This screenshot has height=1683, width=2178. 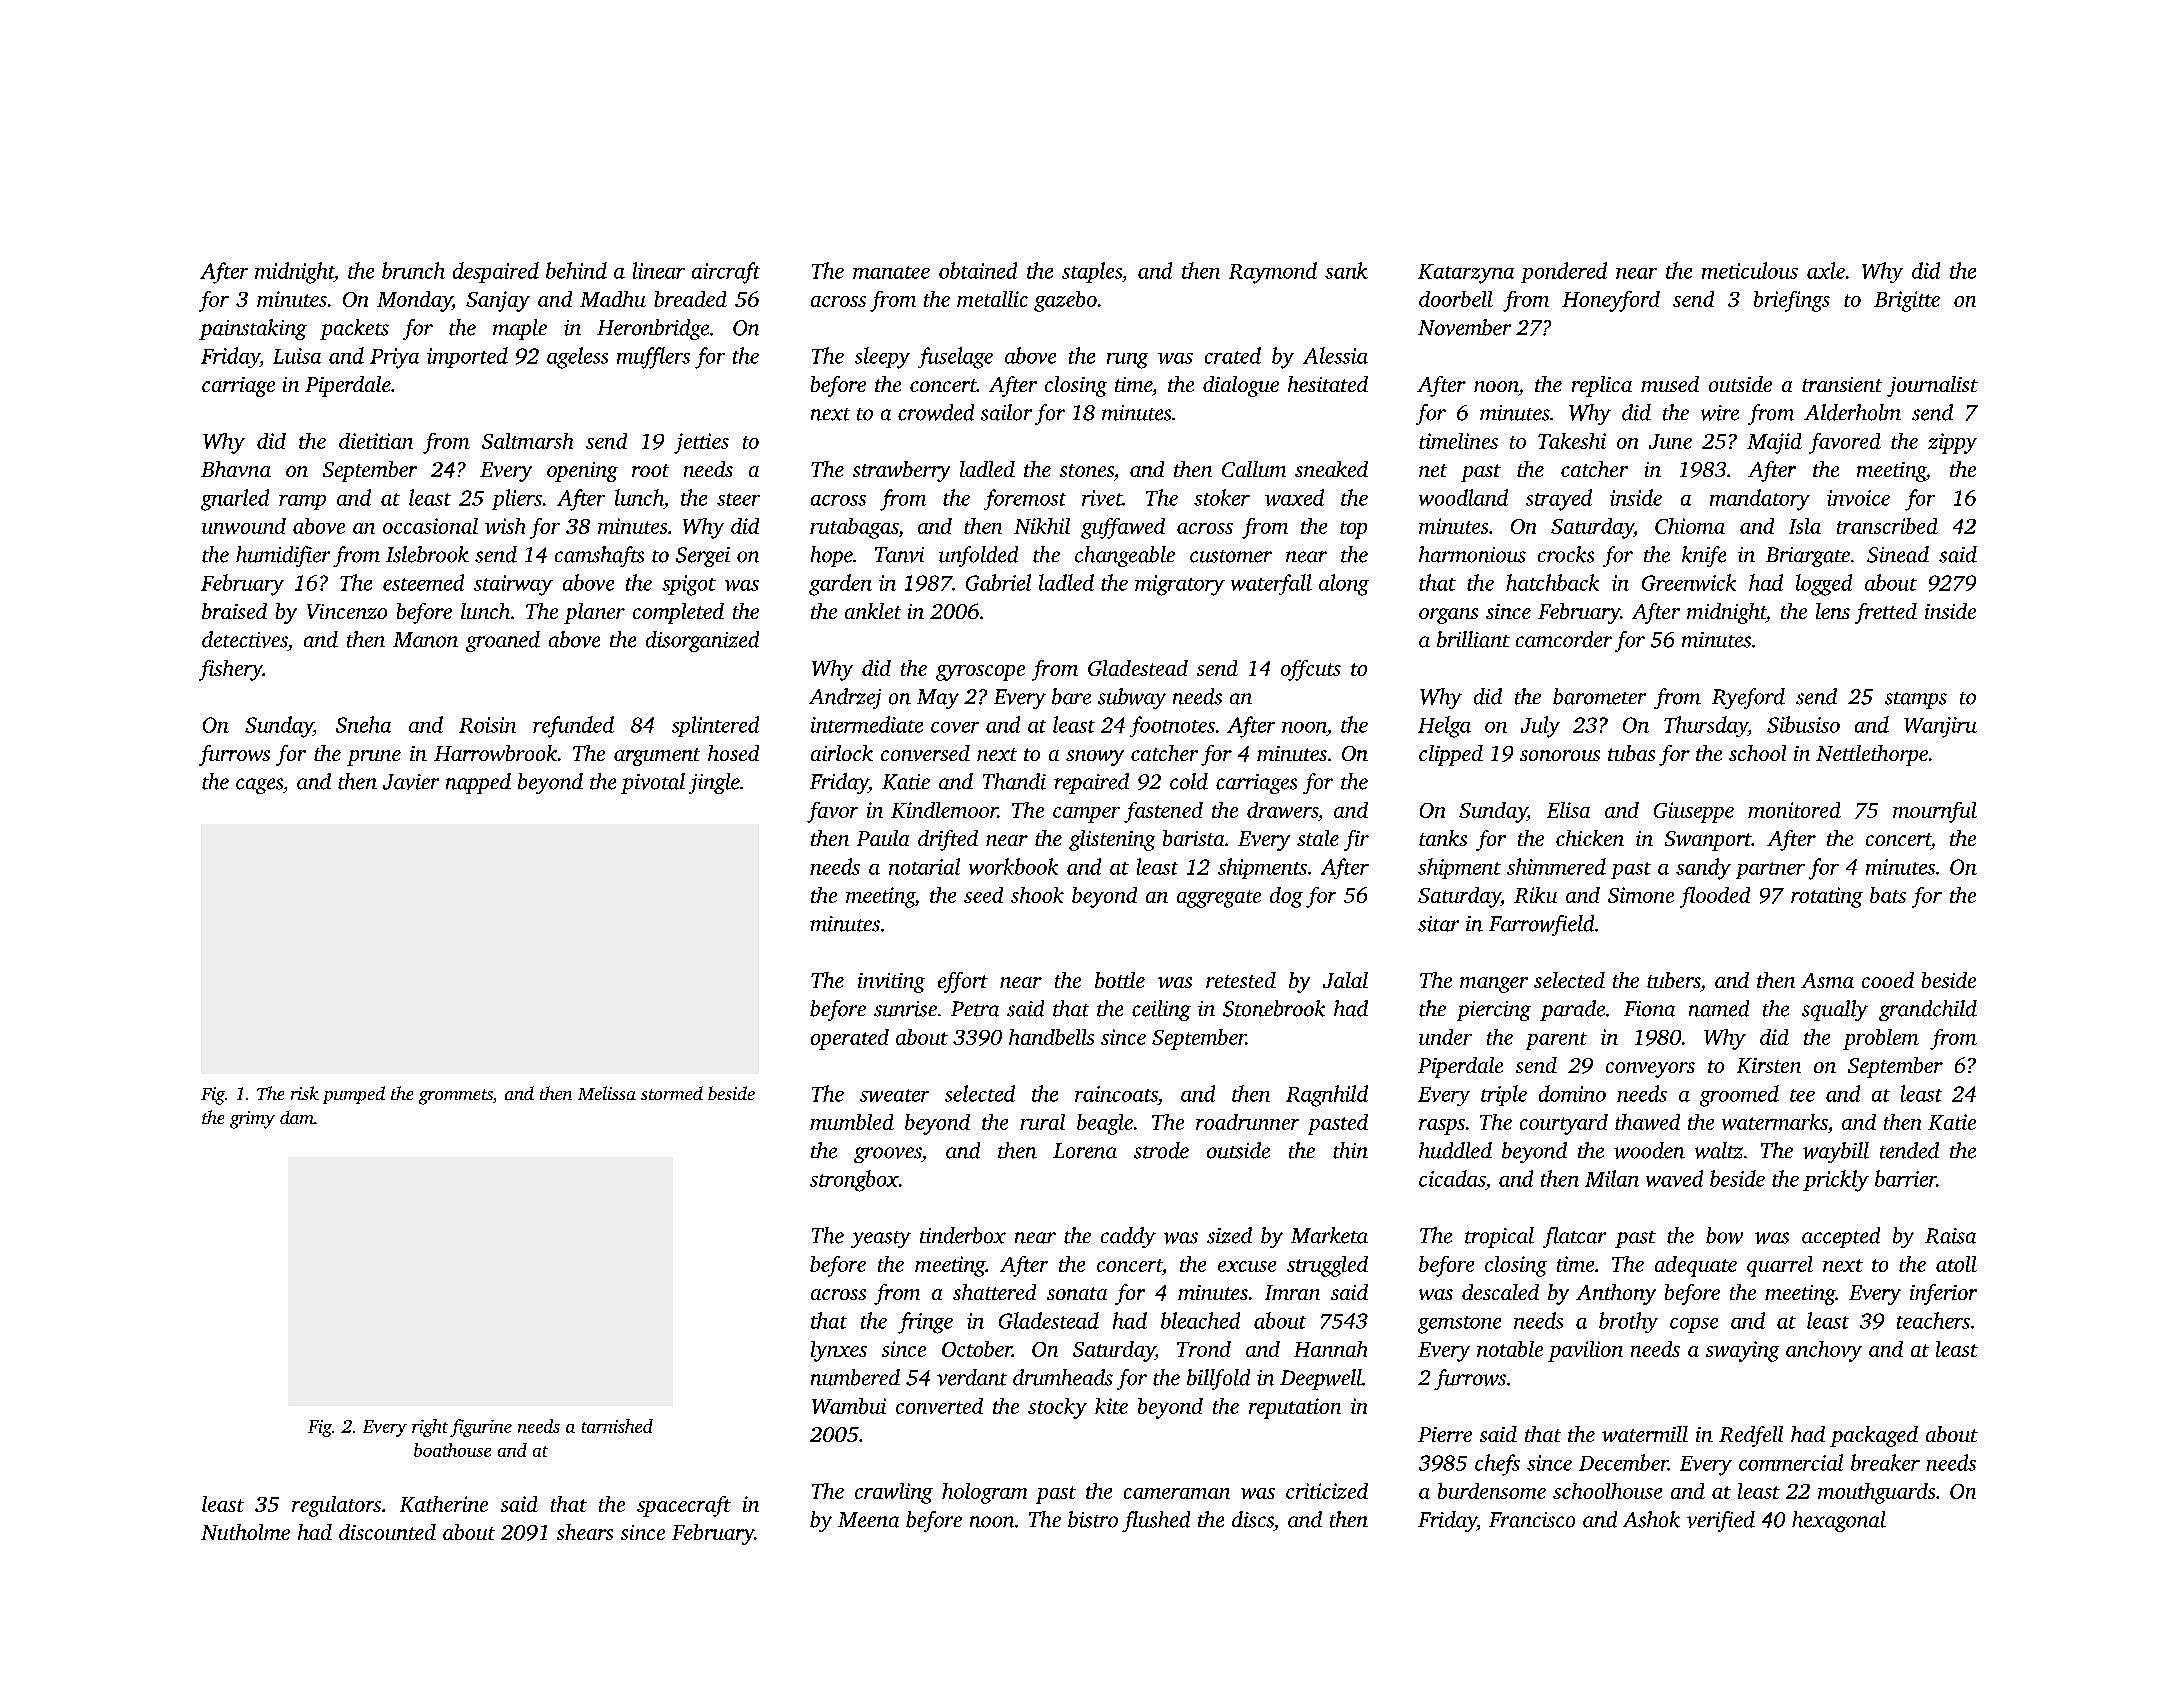 What do you see at coordinates (430, 1428) in the screenshot?
I see `right` at bounding box center [430, 1428].
